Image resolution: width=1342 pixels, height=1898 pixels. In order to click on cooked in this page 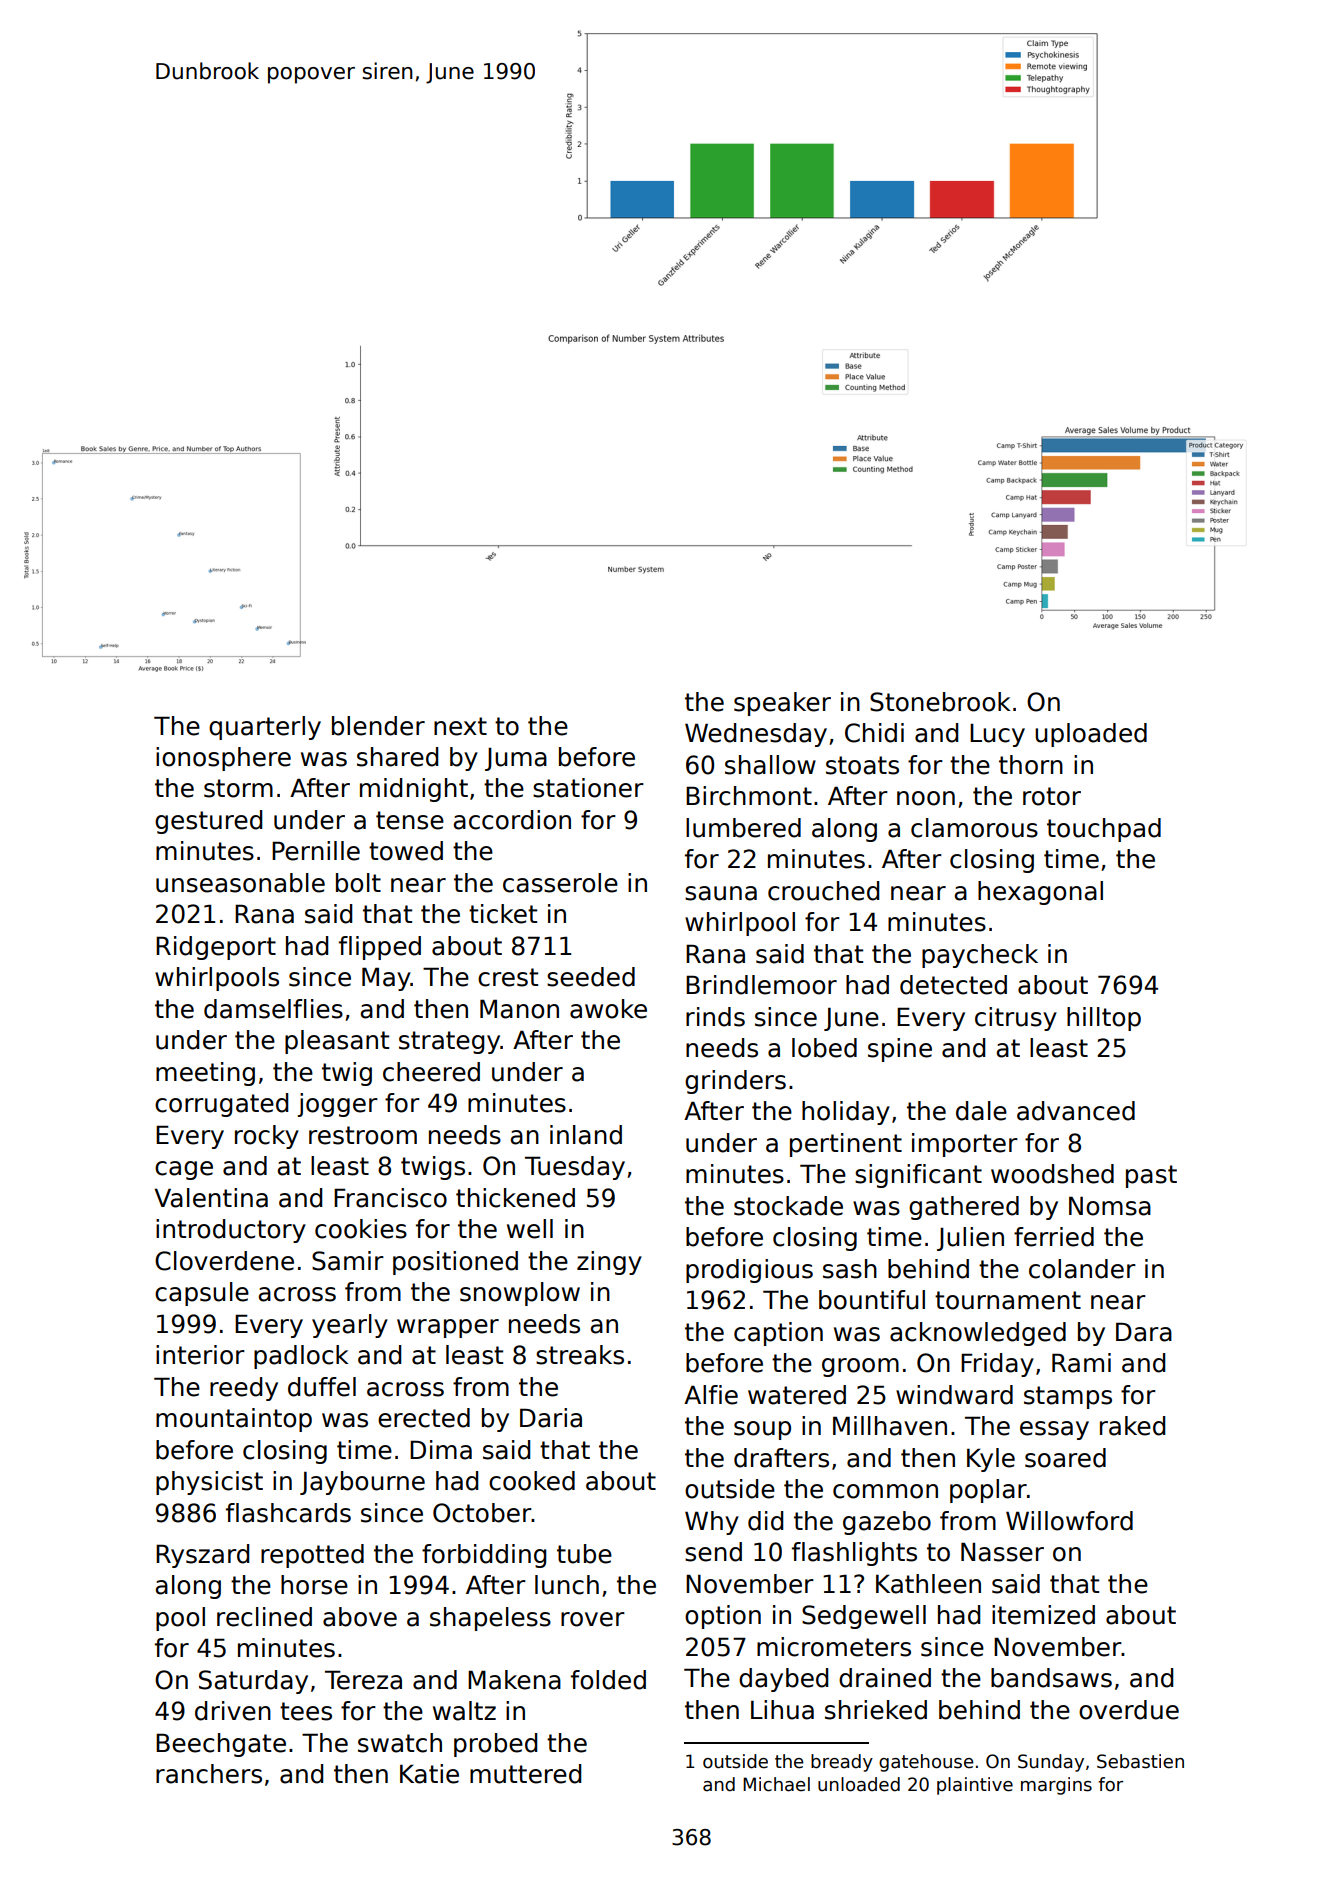, I will do `click(532, 1481)`.
